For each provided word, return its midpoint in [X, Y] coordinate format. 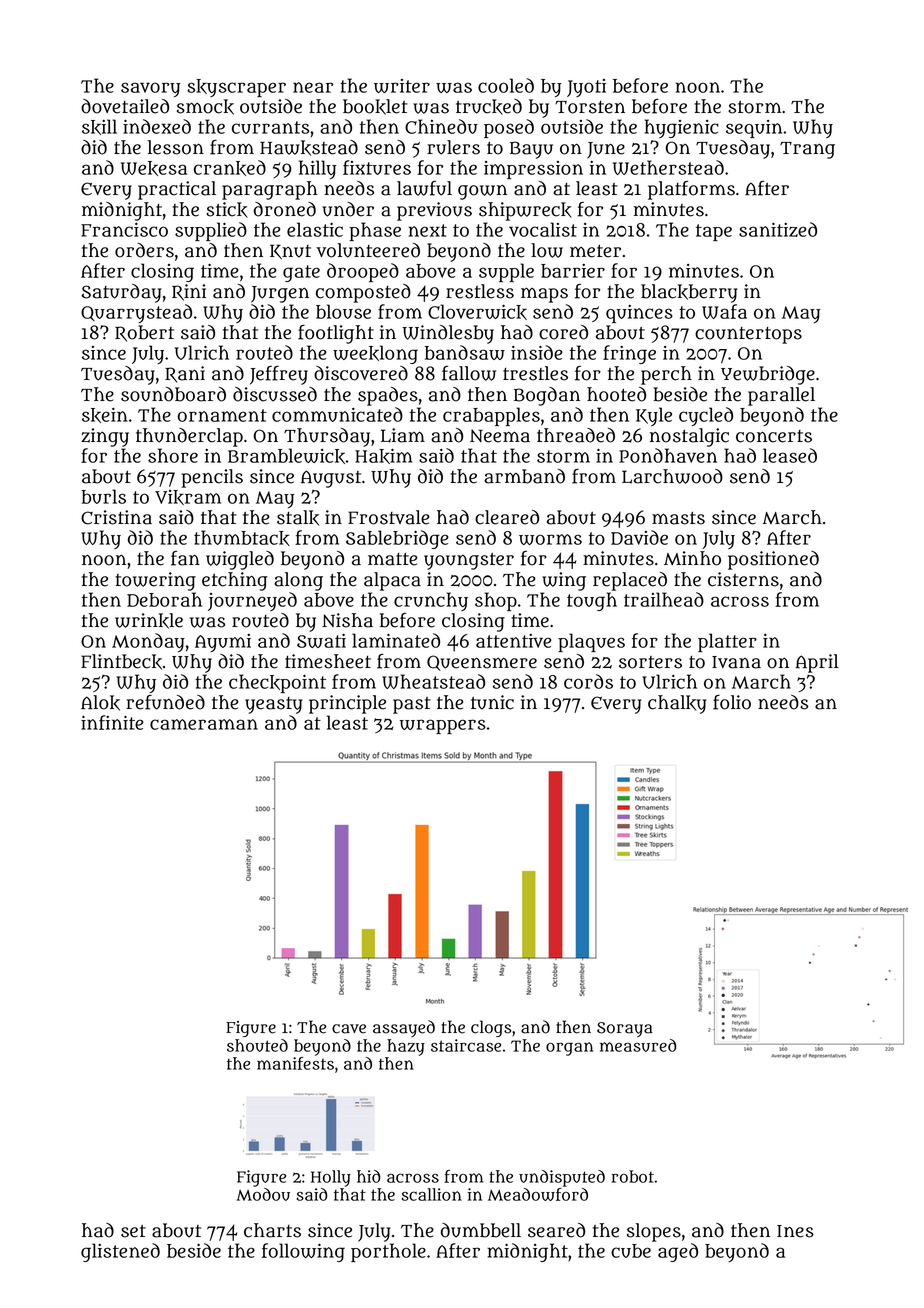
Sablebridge [397, 539]
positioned [773, 560]
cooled [506, 85]
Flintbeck [121, 662]
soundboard [173, 394]
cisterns [743, 579]
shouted [257, 1045]
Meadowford [538, 1194]
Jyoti [586, 88]
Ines [795, 1231]
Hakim [383, 456]
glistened [120, 1252]
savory [150, 89]
